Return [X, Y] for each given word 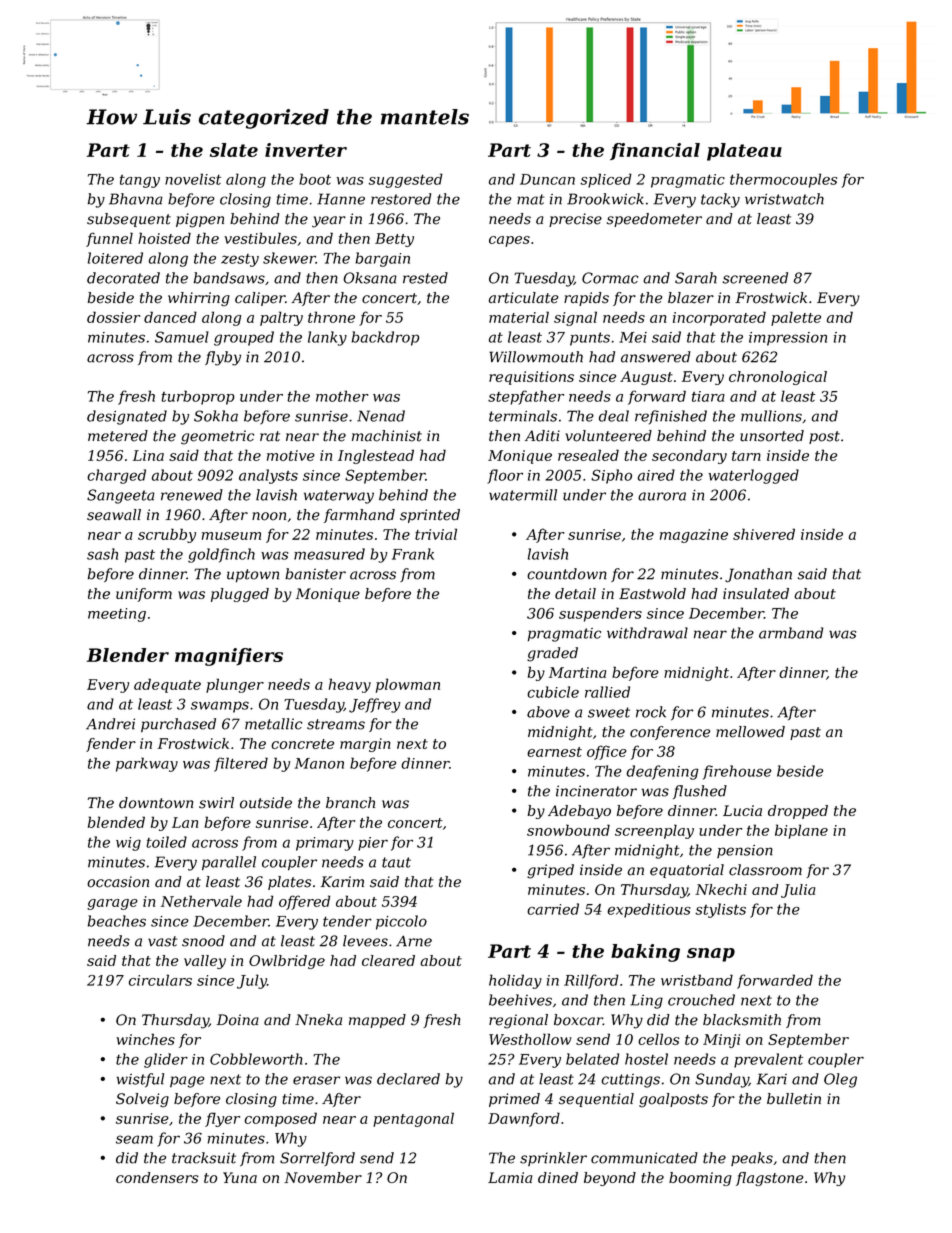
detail [575, 593]
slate [234, 150]
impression [788, 339]
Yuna [240, 1177]
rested [425, 278]
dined [558, 1177]
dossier [113, 317]
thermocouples [783, 180]
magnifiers [229, 657]
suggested [406, 180]
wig [128, 844]
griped [550, 871]
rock [651, 712]
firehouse [737, 772]
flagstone [770, 1179]
